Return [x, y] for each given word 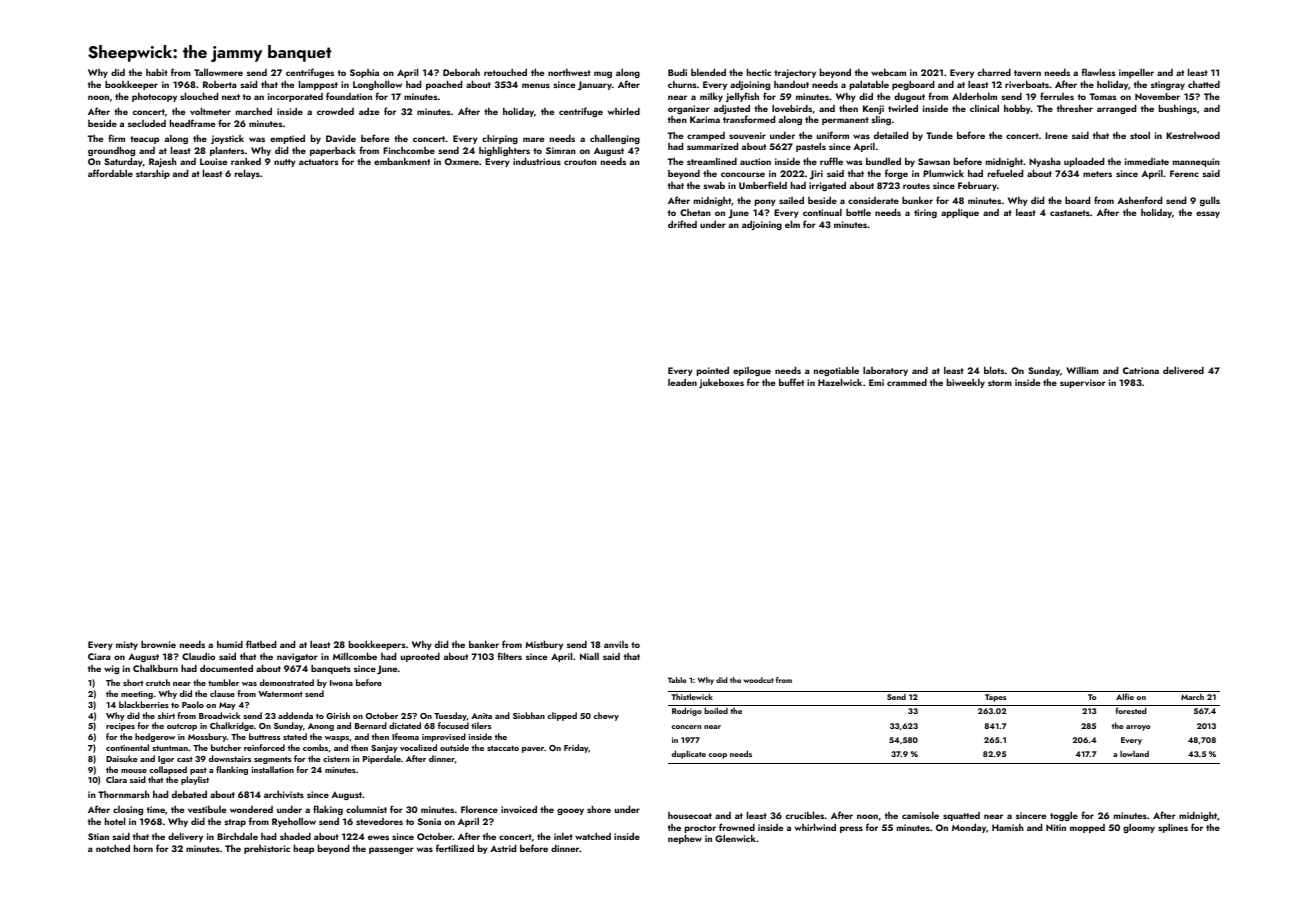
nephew [685, 839]
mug [603, 74]
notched [113, 848]
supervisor [1083, 383]
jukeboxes [721, 383]
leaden [682, 382]
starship [153, 174]
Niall [589, 656]
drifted [682, 224]
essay [1208, 214]
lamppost [318, 85]
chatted [1204, 84]
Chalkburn [155, 668]
